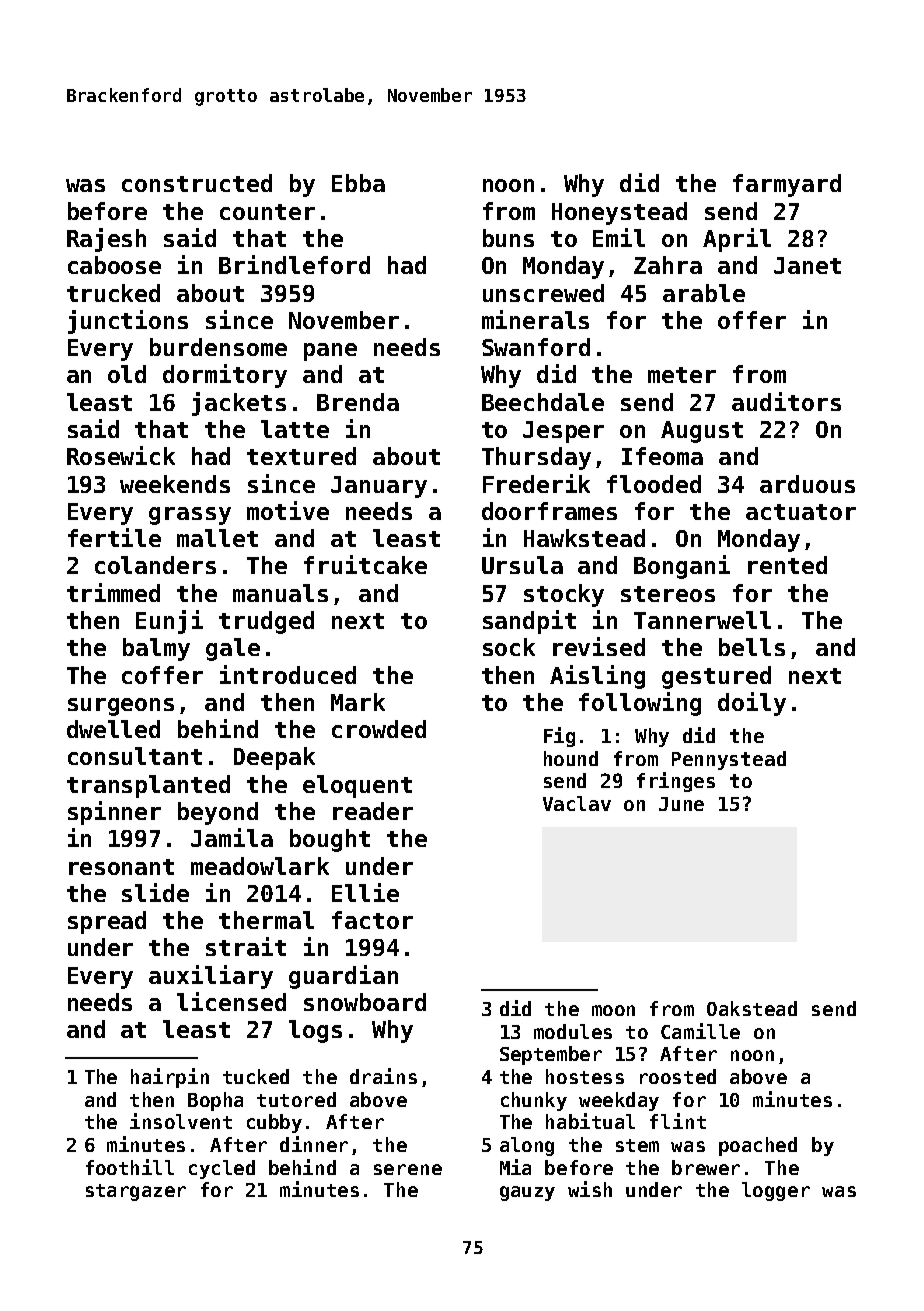 This document has width=924, height=1311. I want to click on roosted, so click(678, 1076).
